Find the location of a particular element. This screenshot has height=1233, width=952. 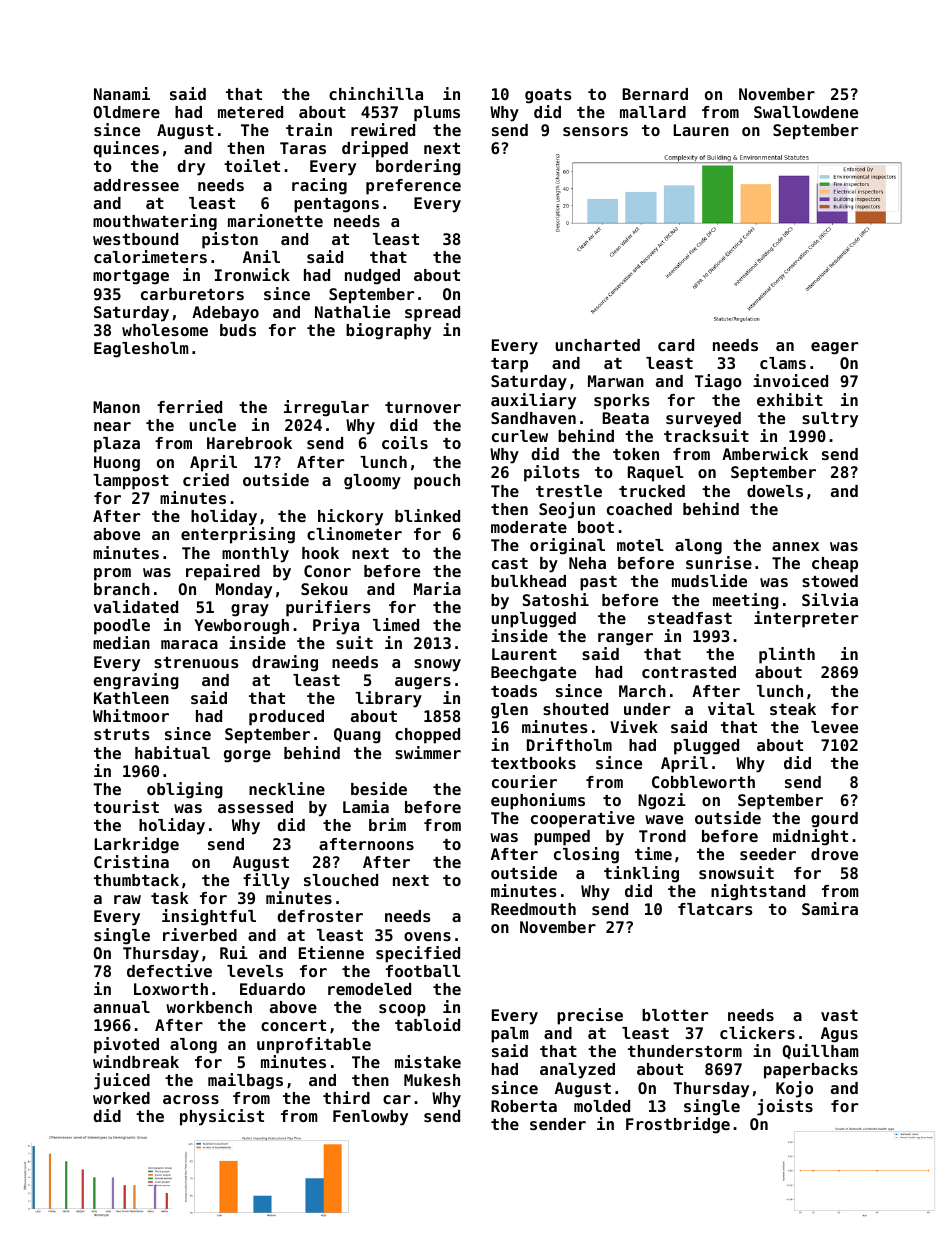

physicist is located at coordinates (222, 1117).
